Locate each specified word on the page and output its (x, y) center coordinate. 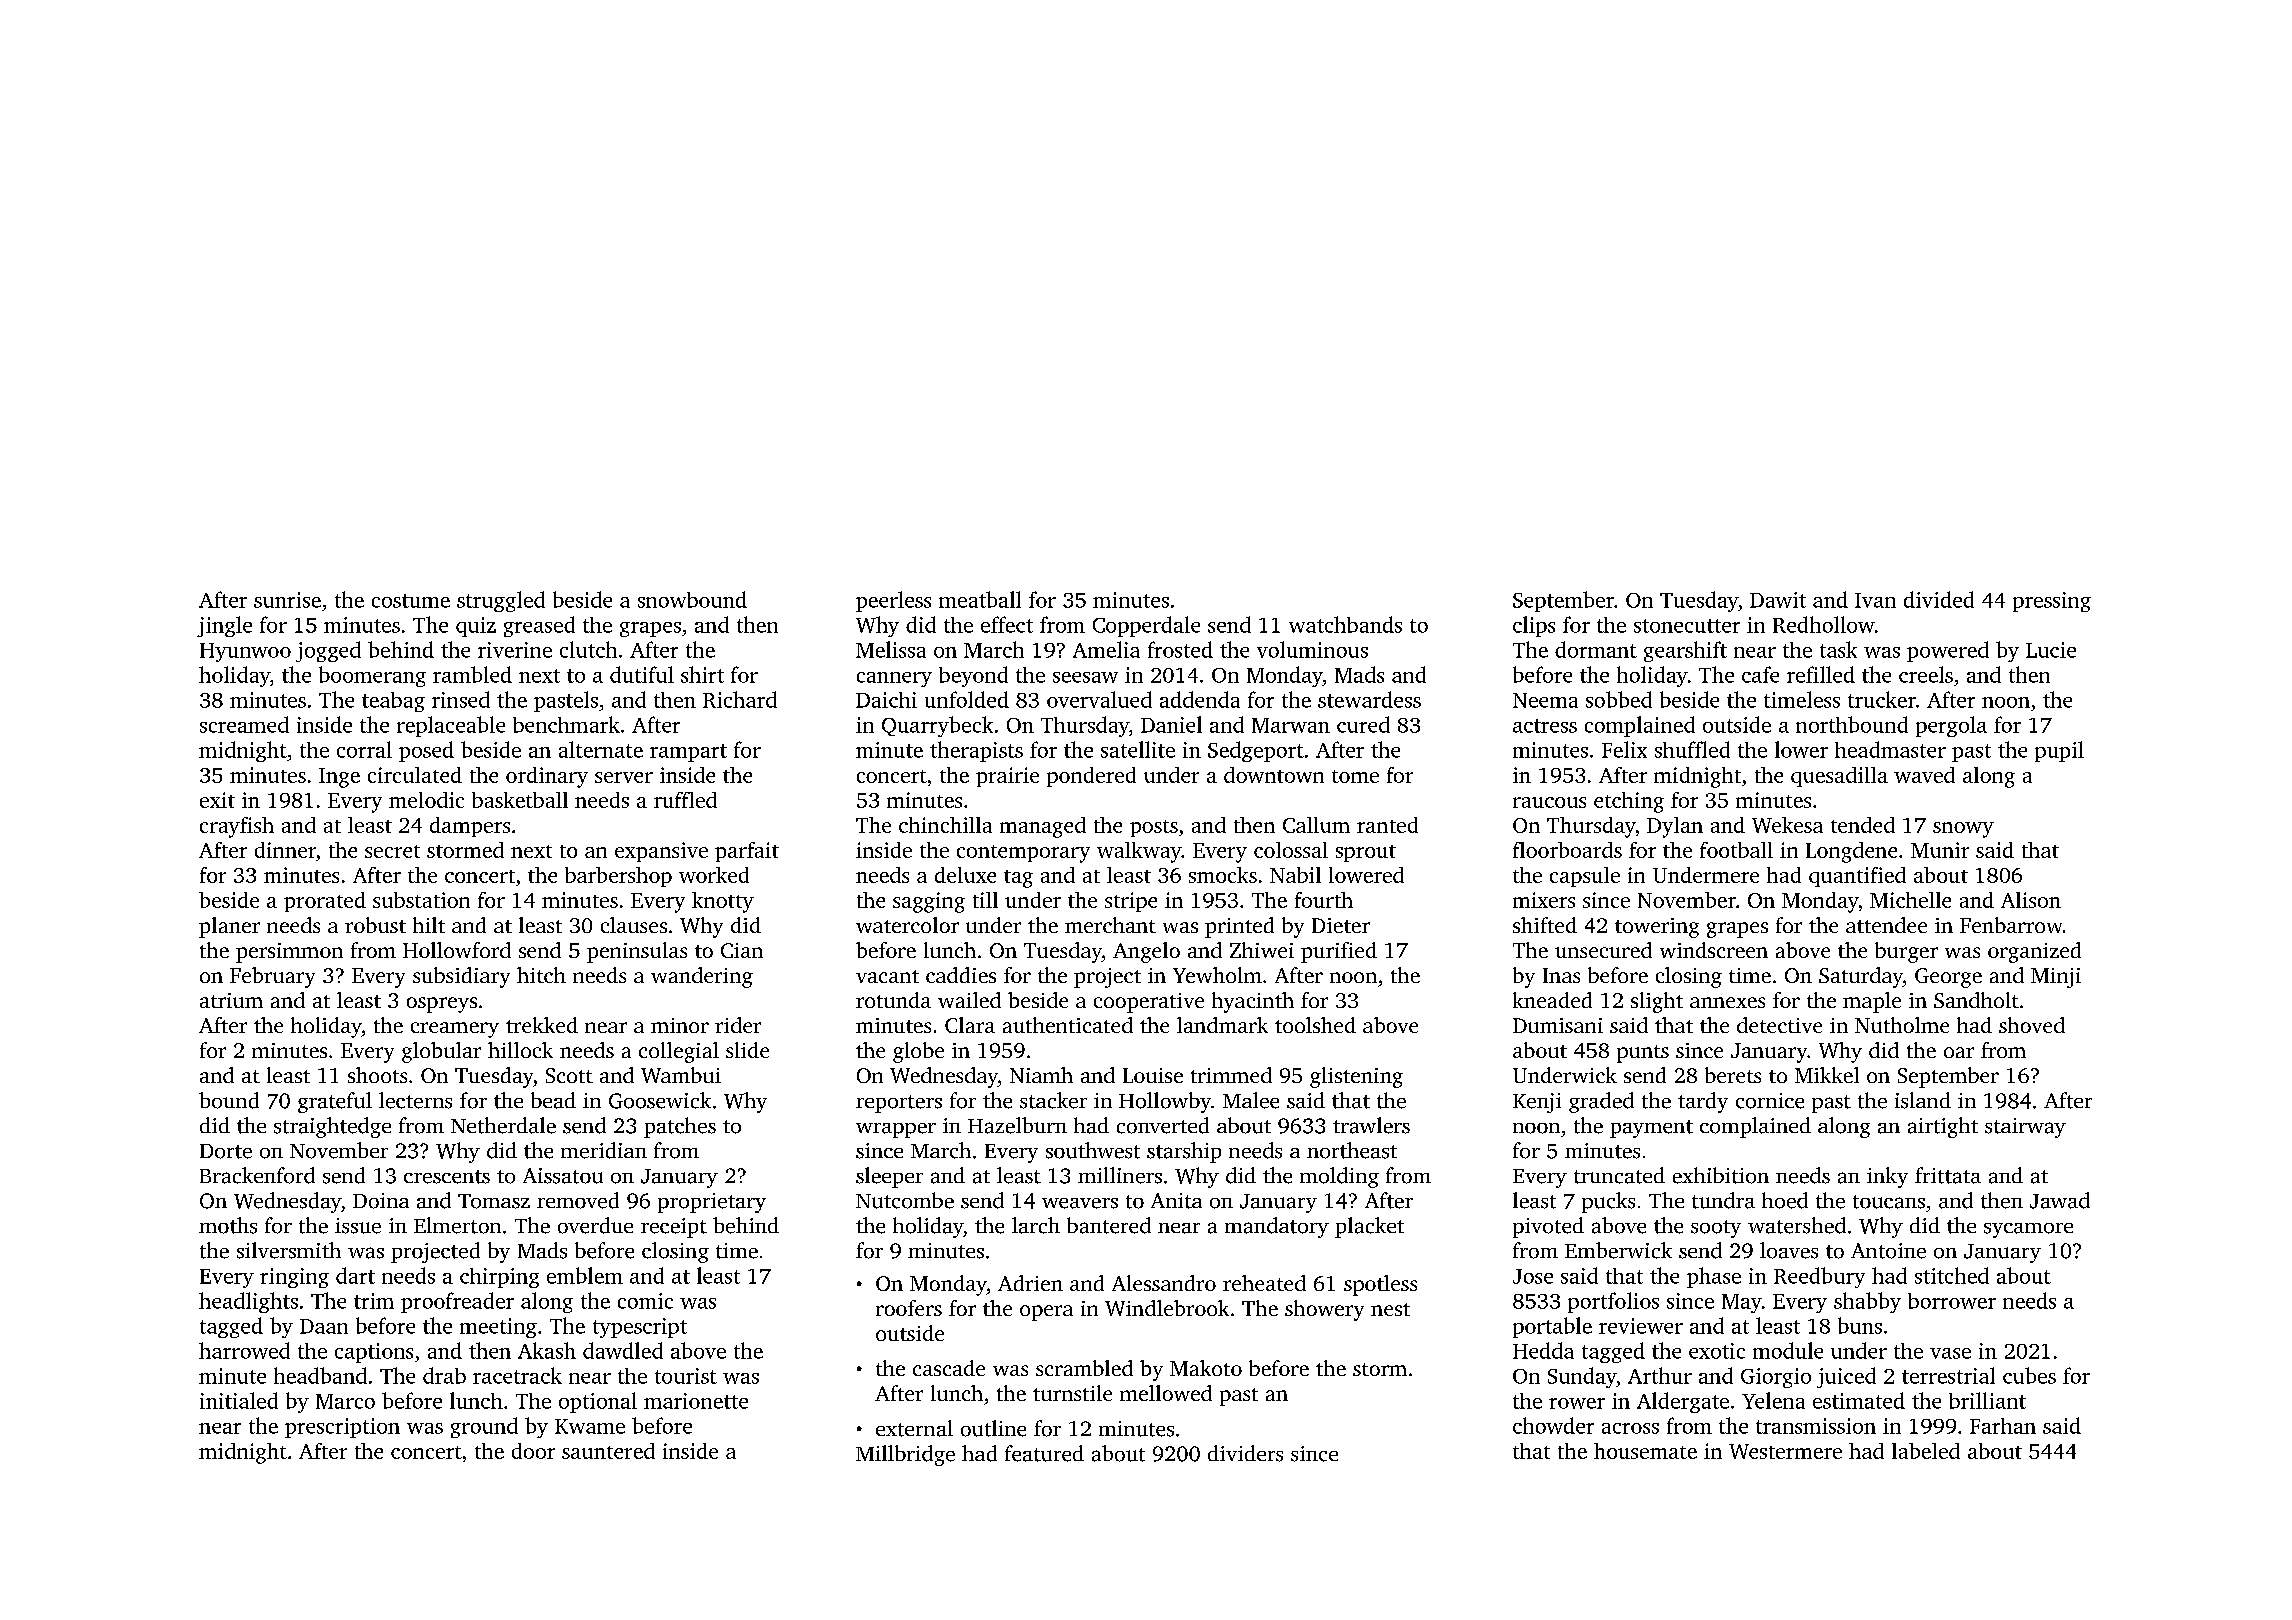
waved (1924, 775)
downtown (1274, 775)
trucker (1882, 699)
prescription (342, 1428)
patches (680, 1127)
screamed (244, 724)
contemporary (1023, 854)
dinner (285, 850)
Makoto (1206, 1368)
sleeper (889, 1177)
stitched (1952, 1275)
